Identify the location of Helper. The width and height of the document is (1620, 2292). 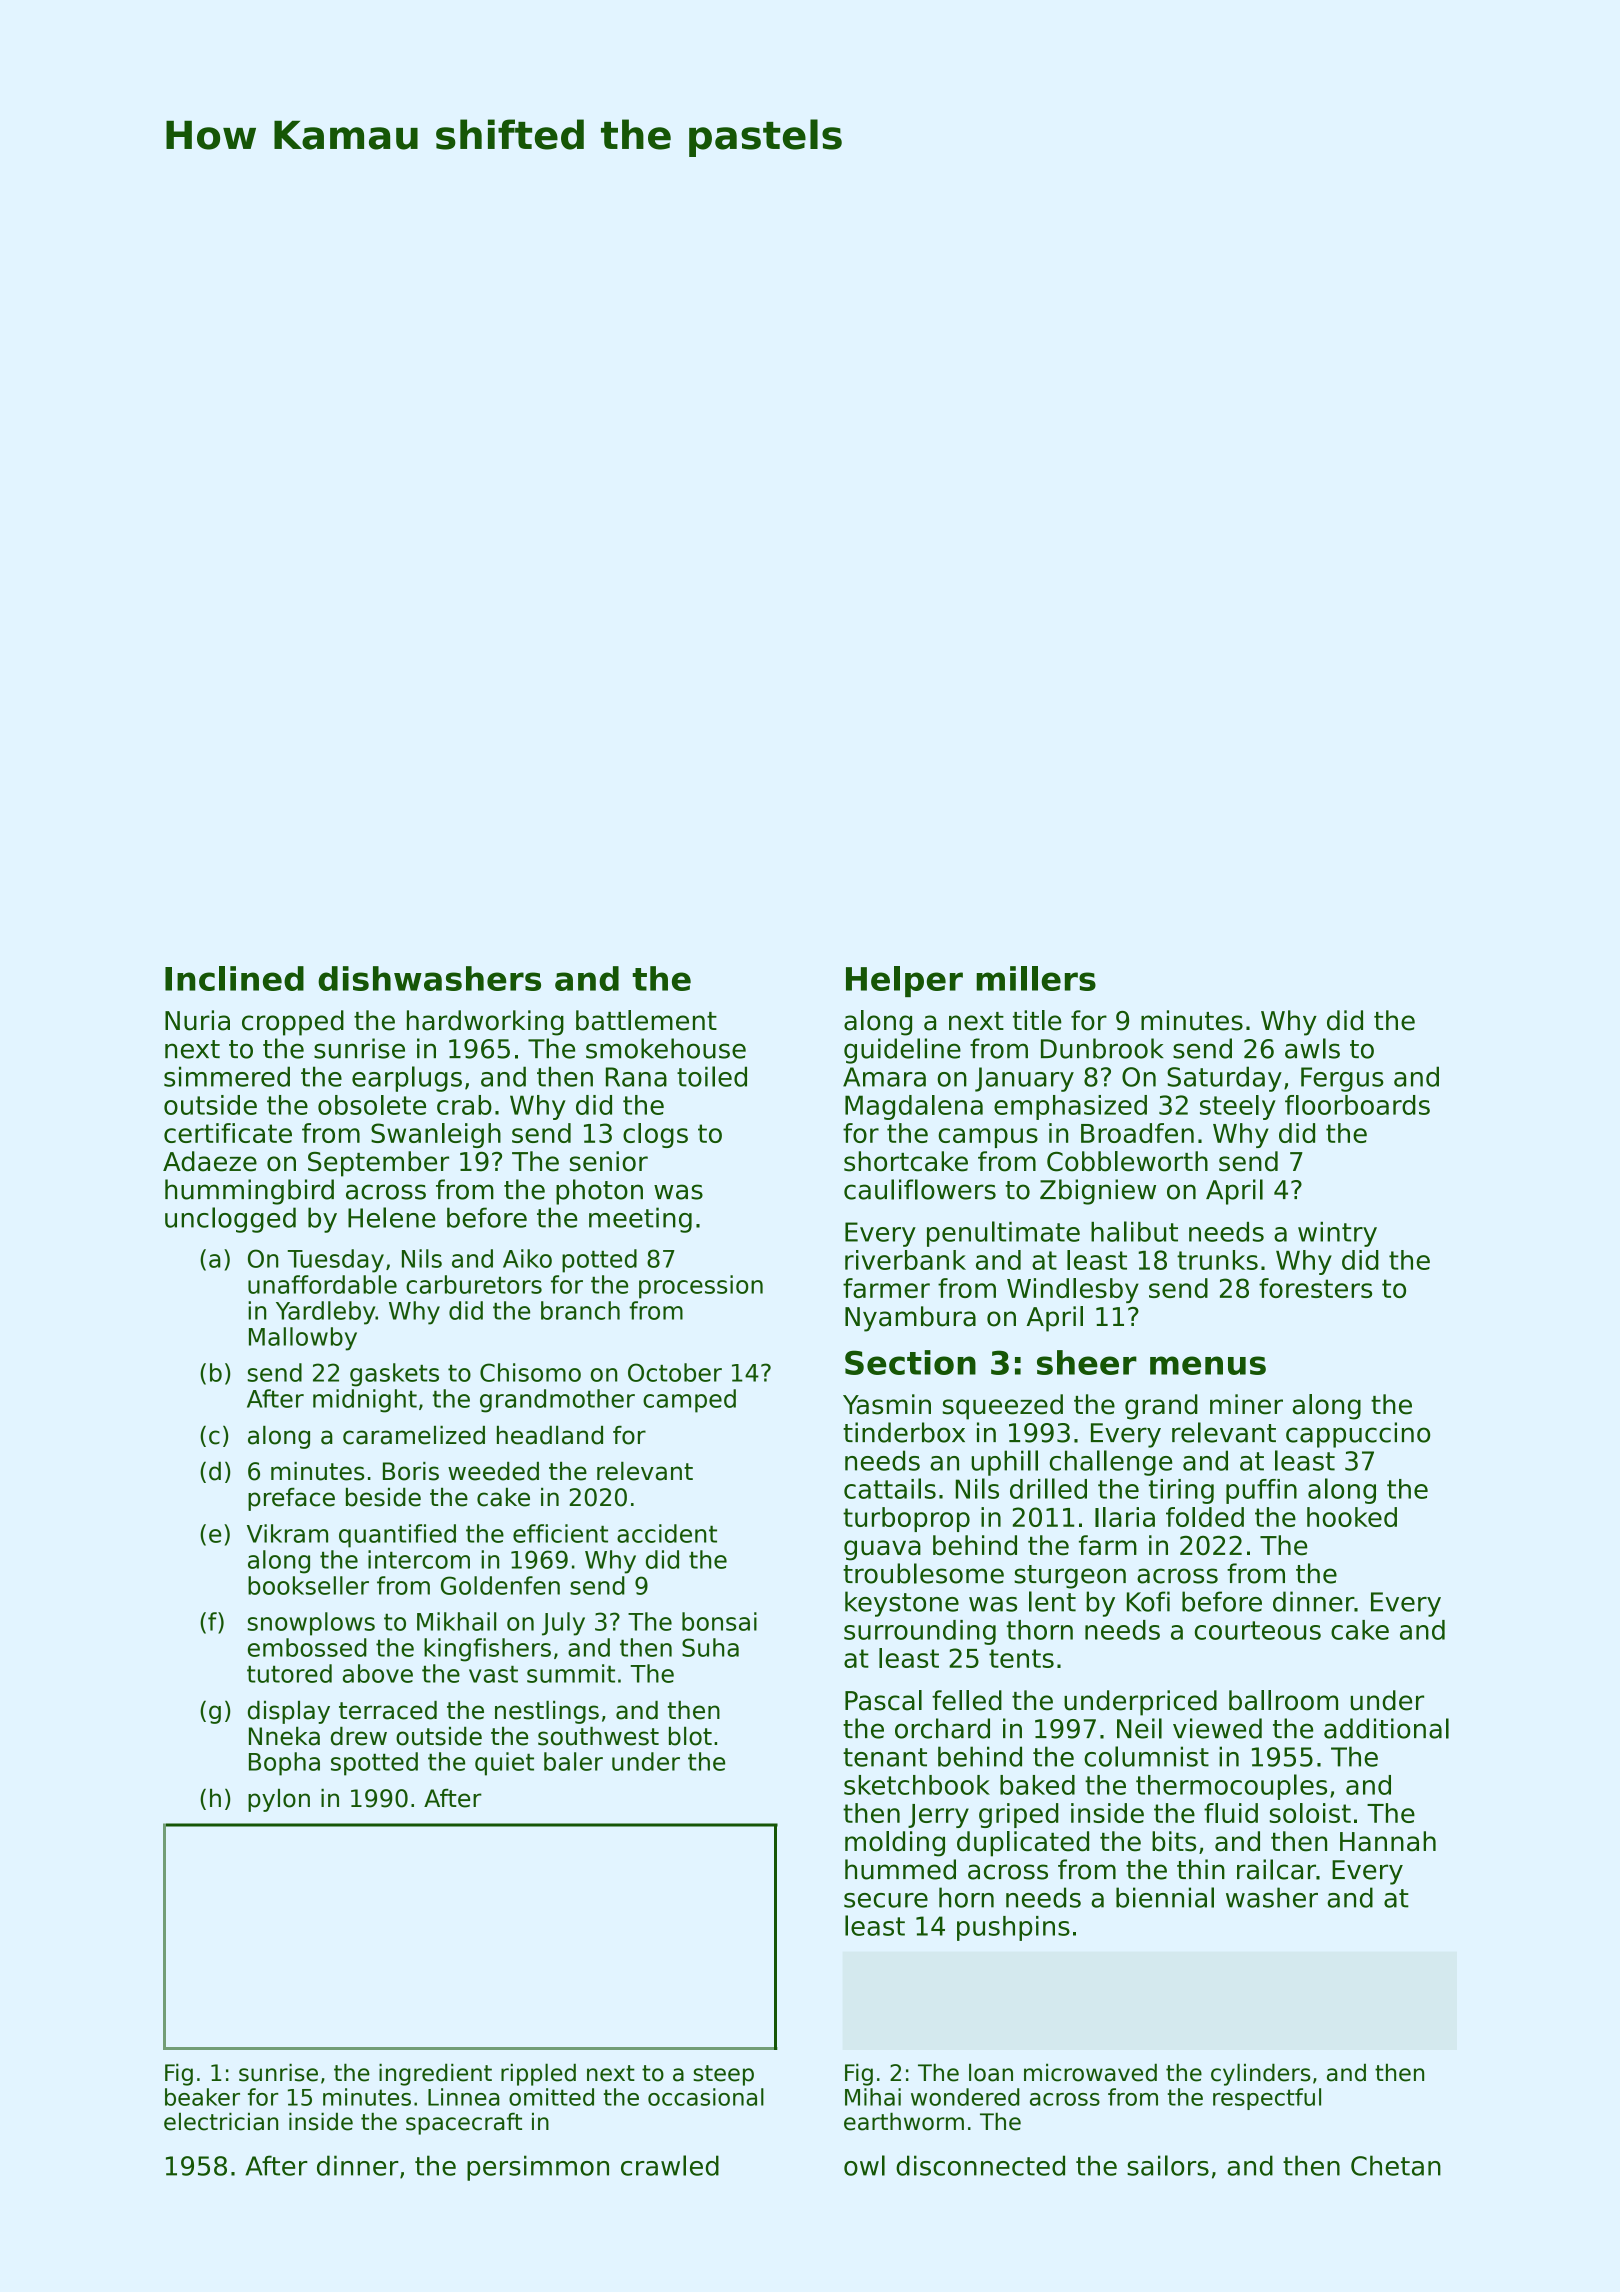
(904, 981).
